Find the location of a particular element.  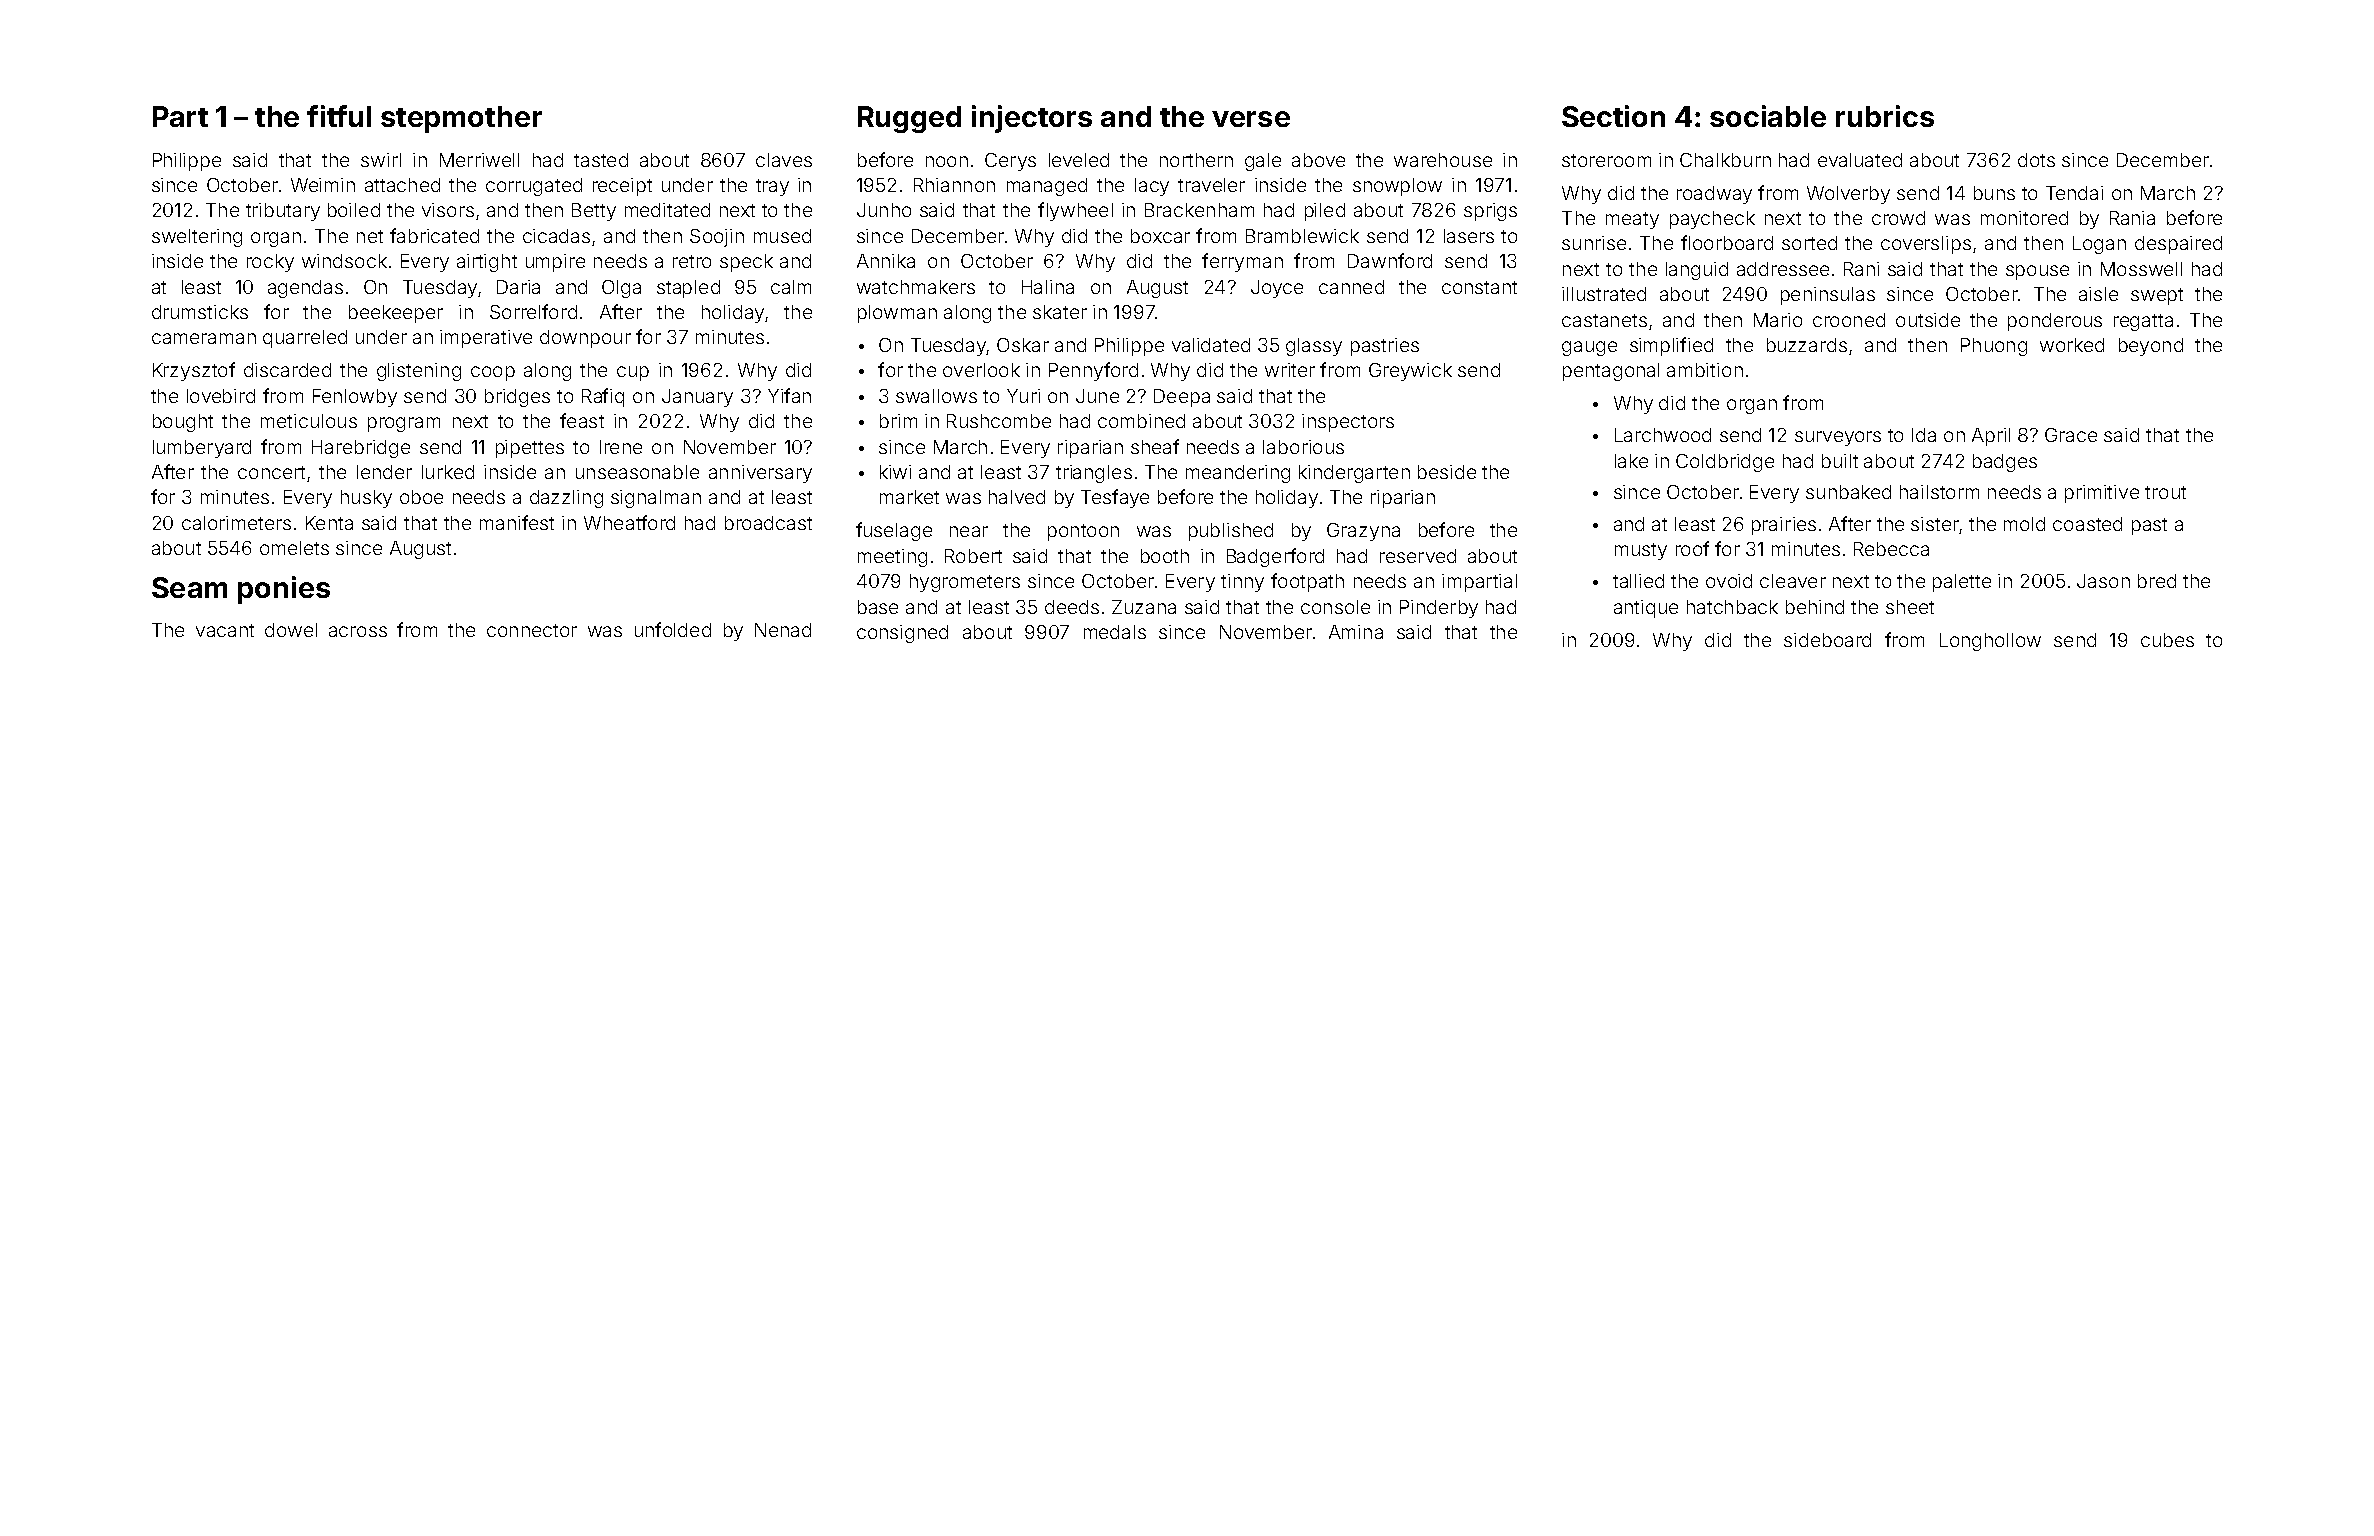

Tendai is located at coordinates (2074, 193).
